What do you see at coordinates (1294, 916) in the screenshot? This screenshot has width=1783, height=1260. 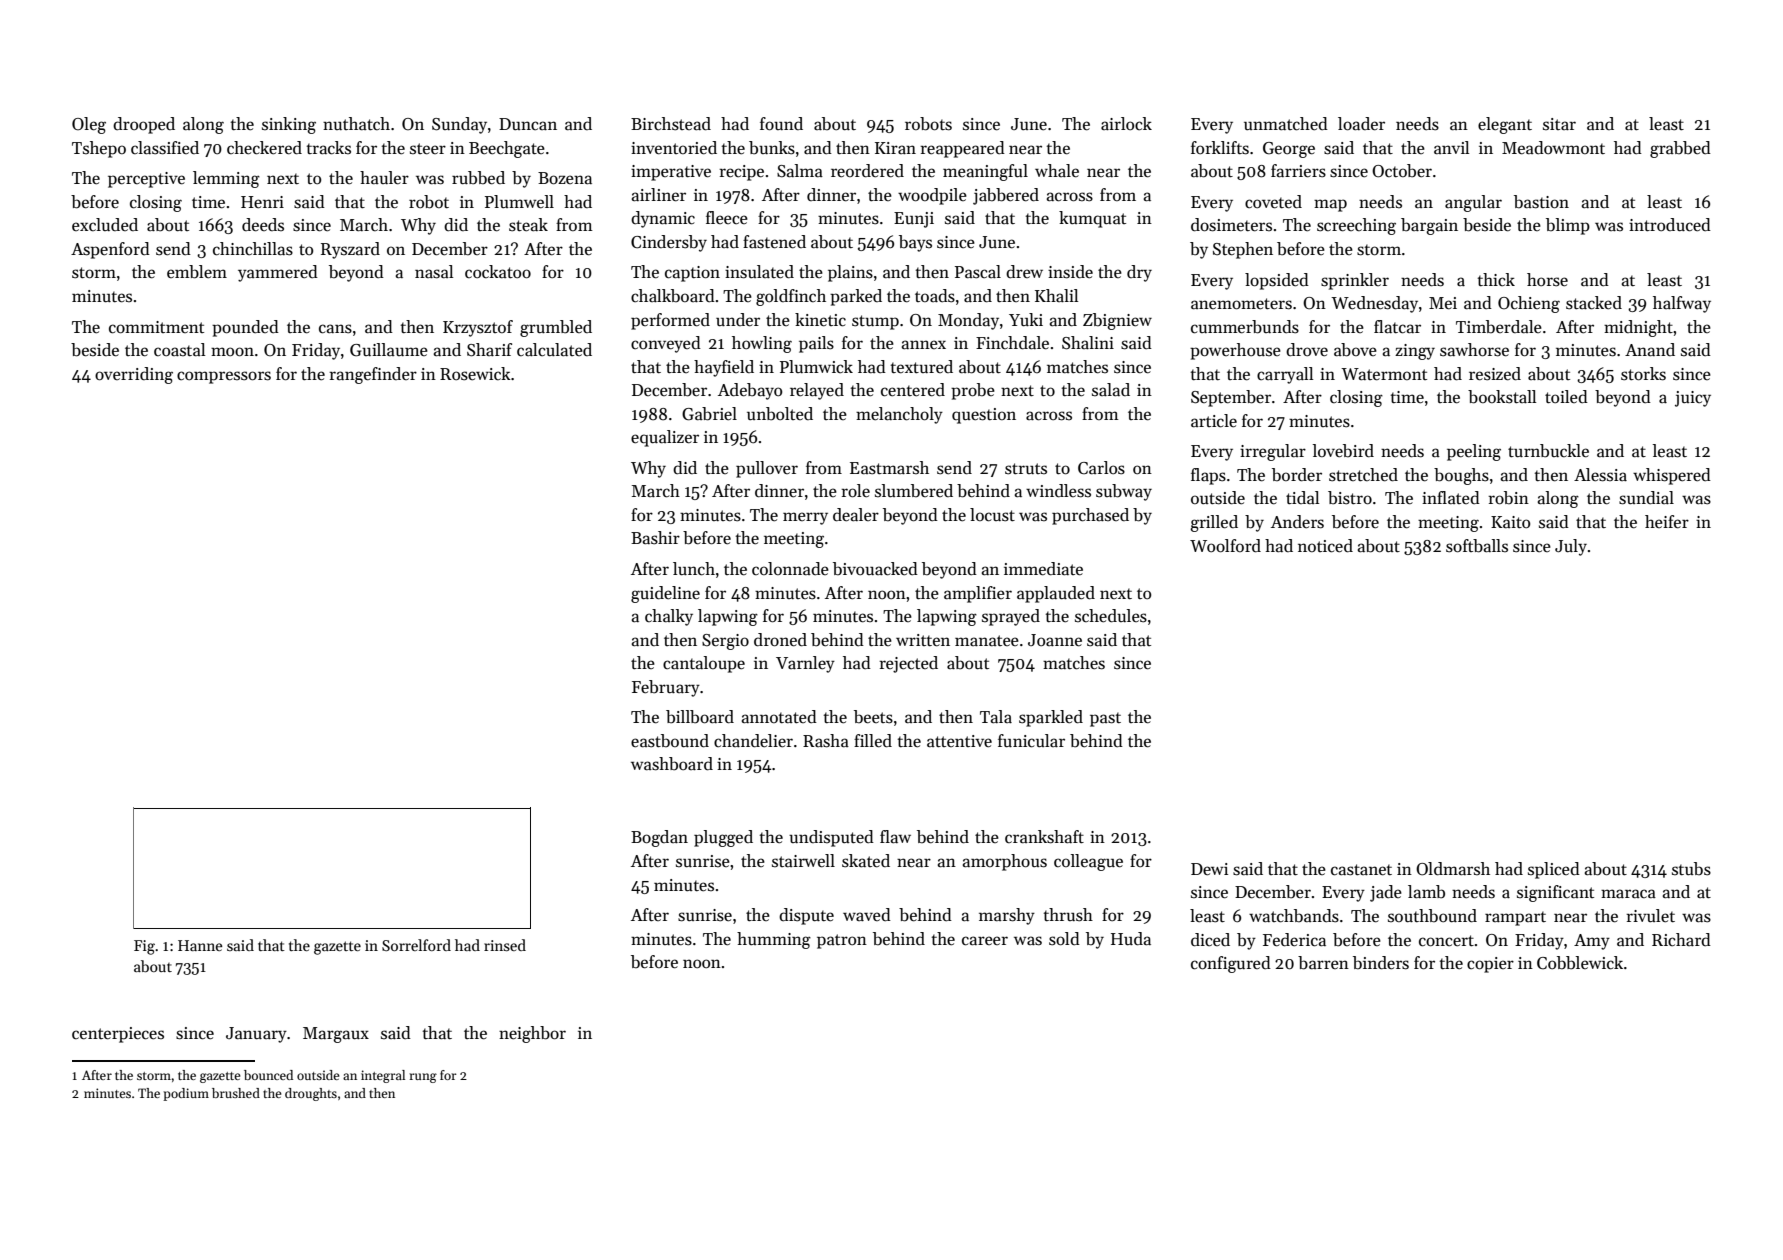 I see `watchbands` at bounding box center [1294, 916].
